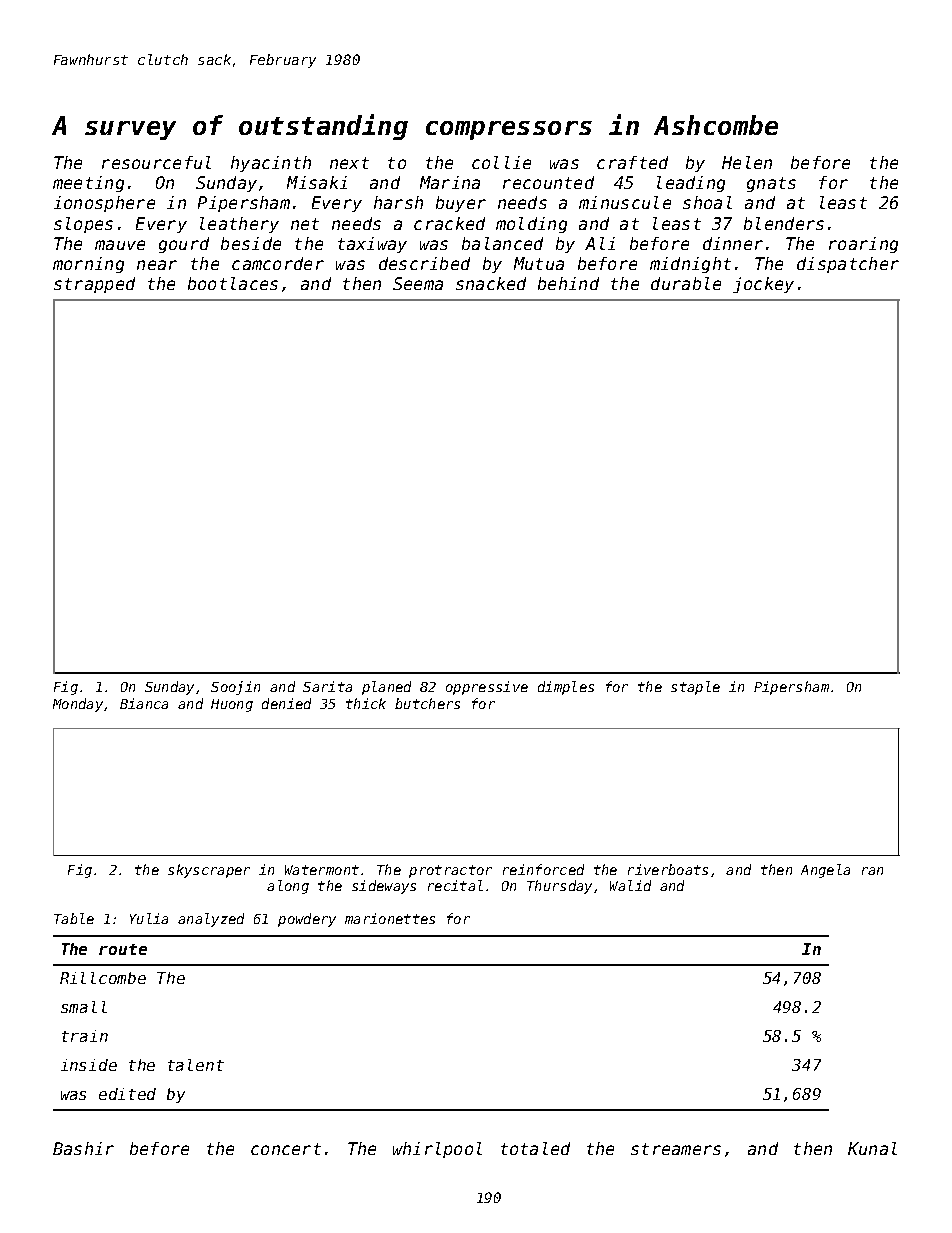 This image has width=952, height=1233. What do you see at coordinates (535, 1148) in the image?
I see `totaled` at bounding box center [535, 1148].
